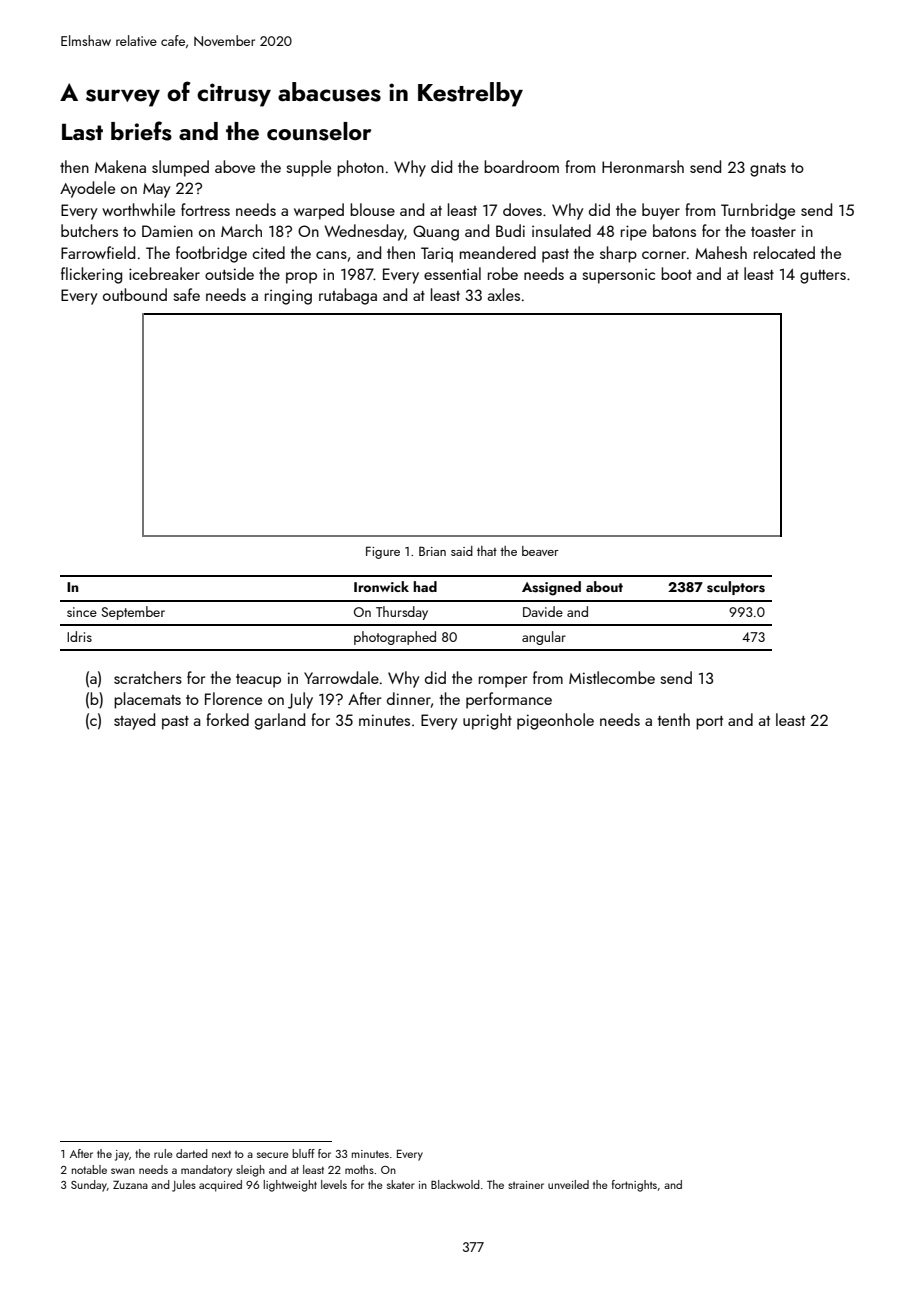 This screenshot has width=924, height=1314. What do you see at coordinates (133, 613) in the screenshot?
I see `September` at bounding box center [133, 613].
